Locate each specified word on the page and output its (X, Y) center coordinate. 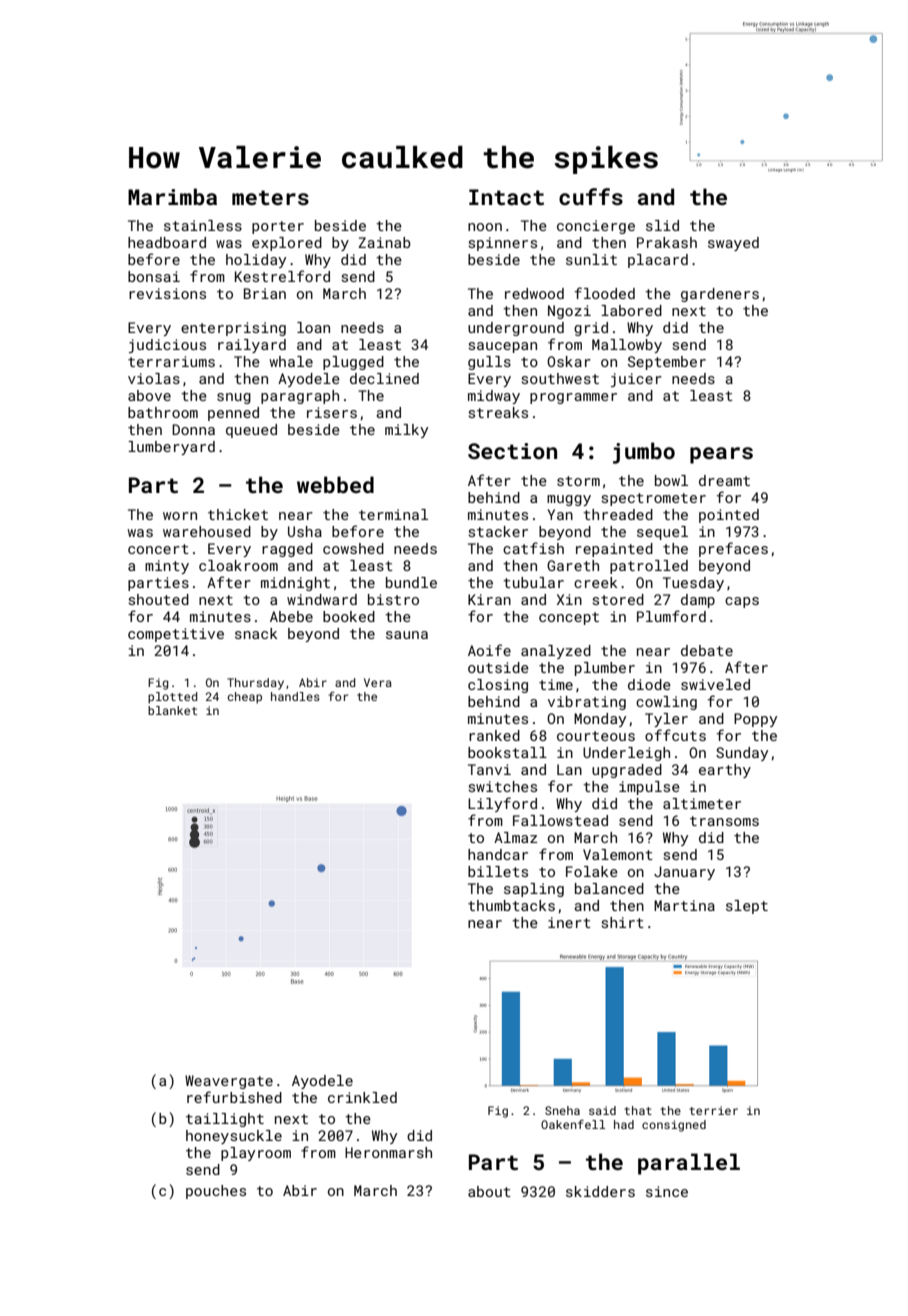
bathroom (163, 412)
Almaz (516, 837)
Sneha (562, 1110)
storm (578, 481)
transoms (724, 821)
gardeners (720, 295)
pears (721, 455)
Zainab (384, 242)
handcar (498, 854)
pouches (216, 1192)
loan (313, 327)
